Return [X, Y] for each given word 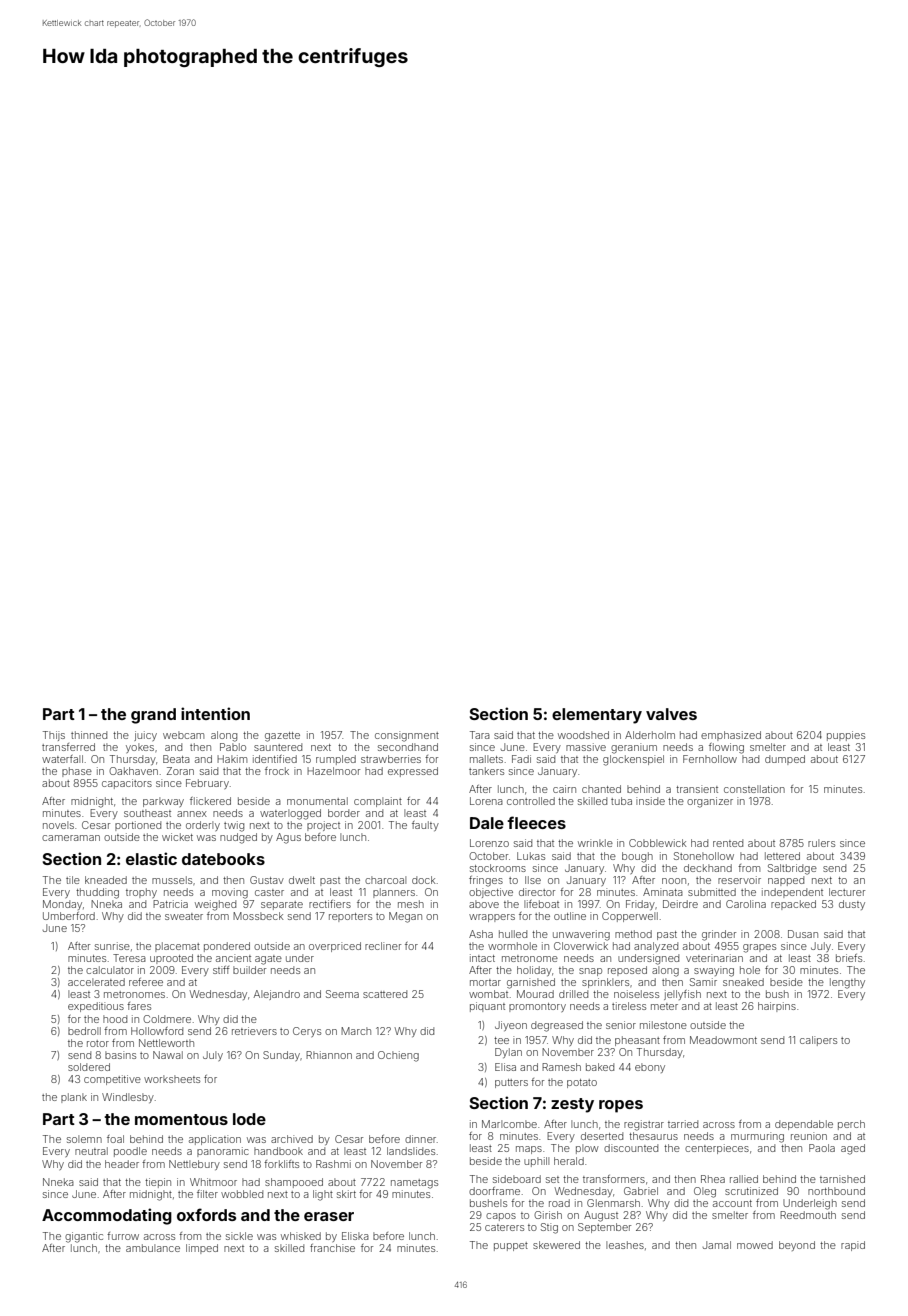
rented [728, 843]
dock [424, 880]
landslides [411, 1151]
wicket [177, 837]
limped [202, 1249]
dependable [804, 1125]
